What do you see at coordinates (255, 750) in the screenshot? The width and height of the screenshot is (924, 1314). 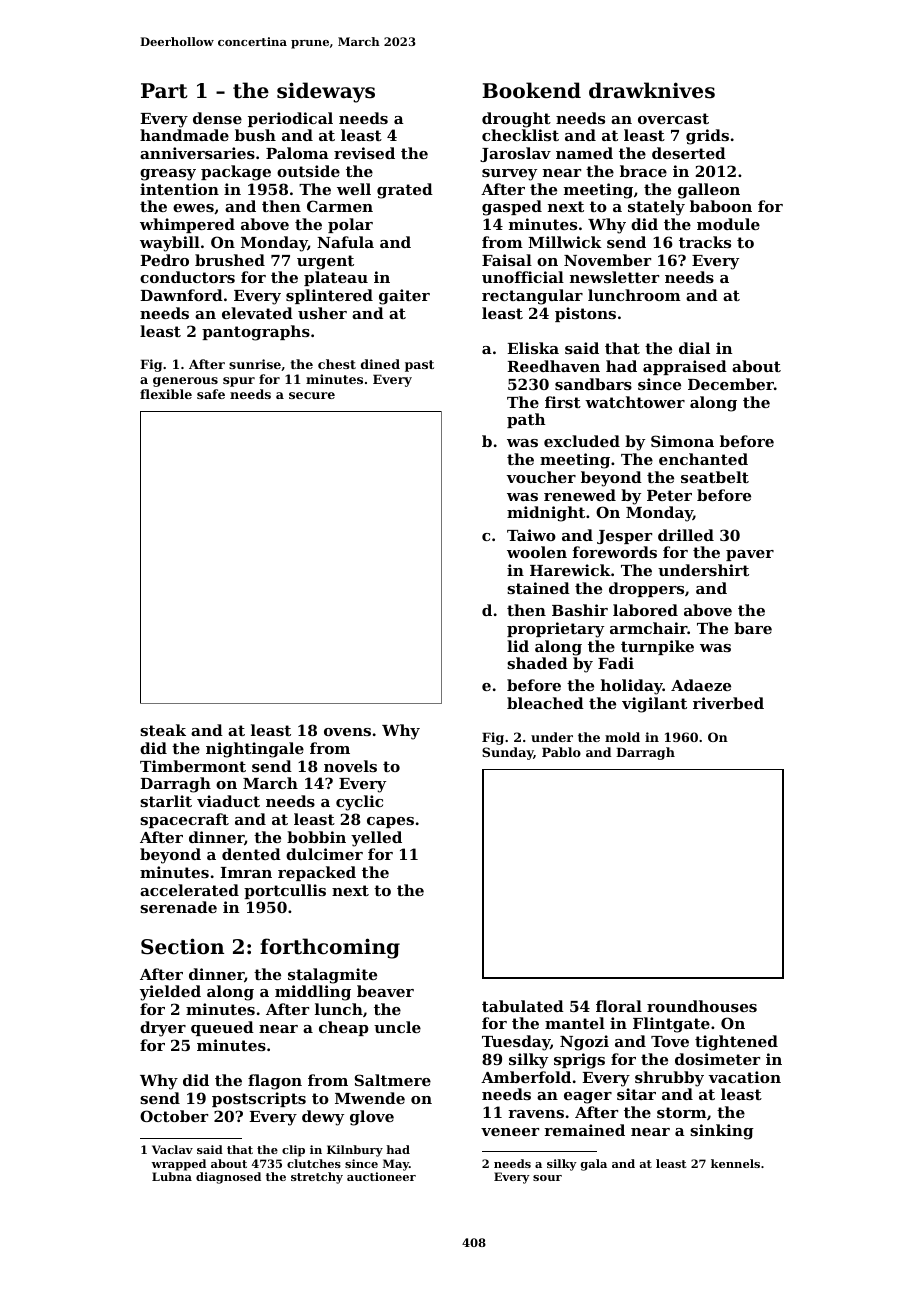 I see `nightingale` at bounding box center [255, 750].
